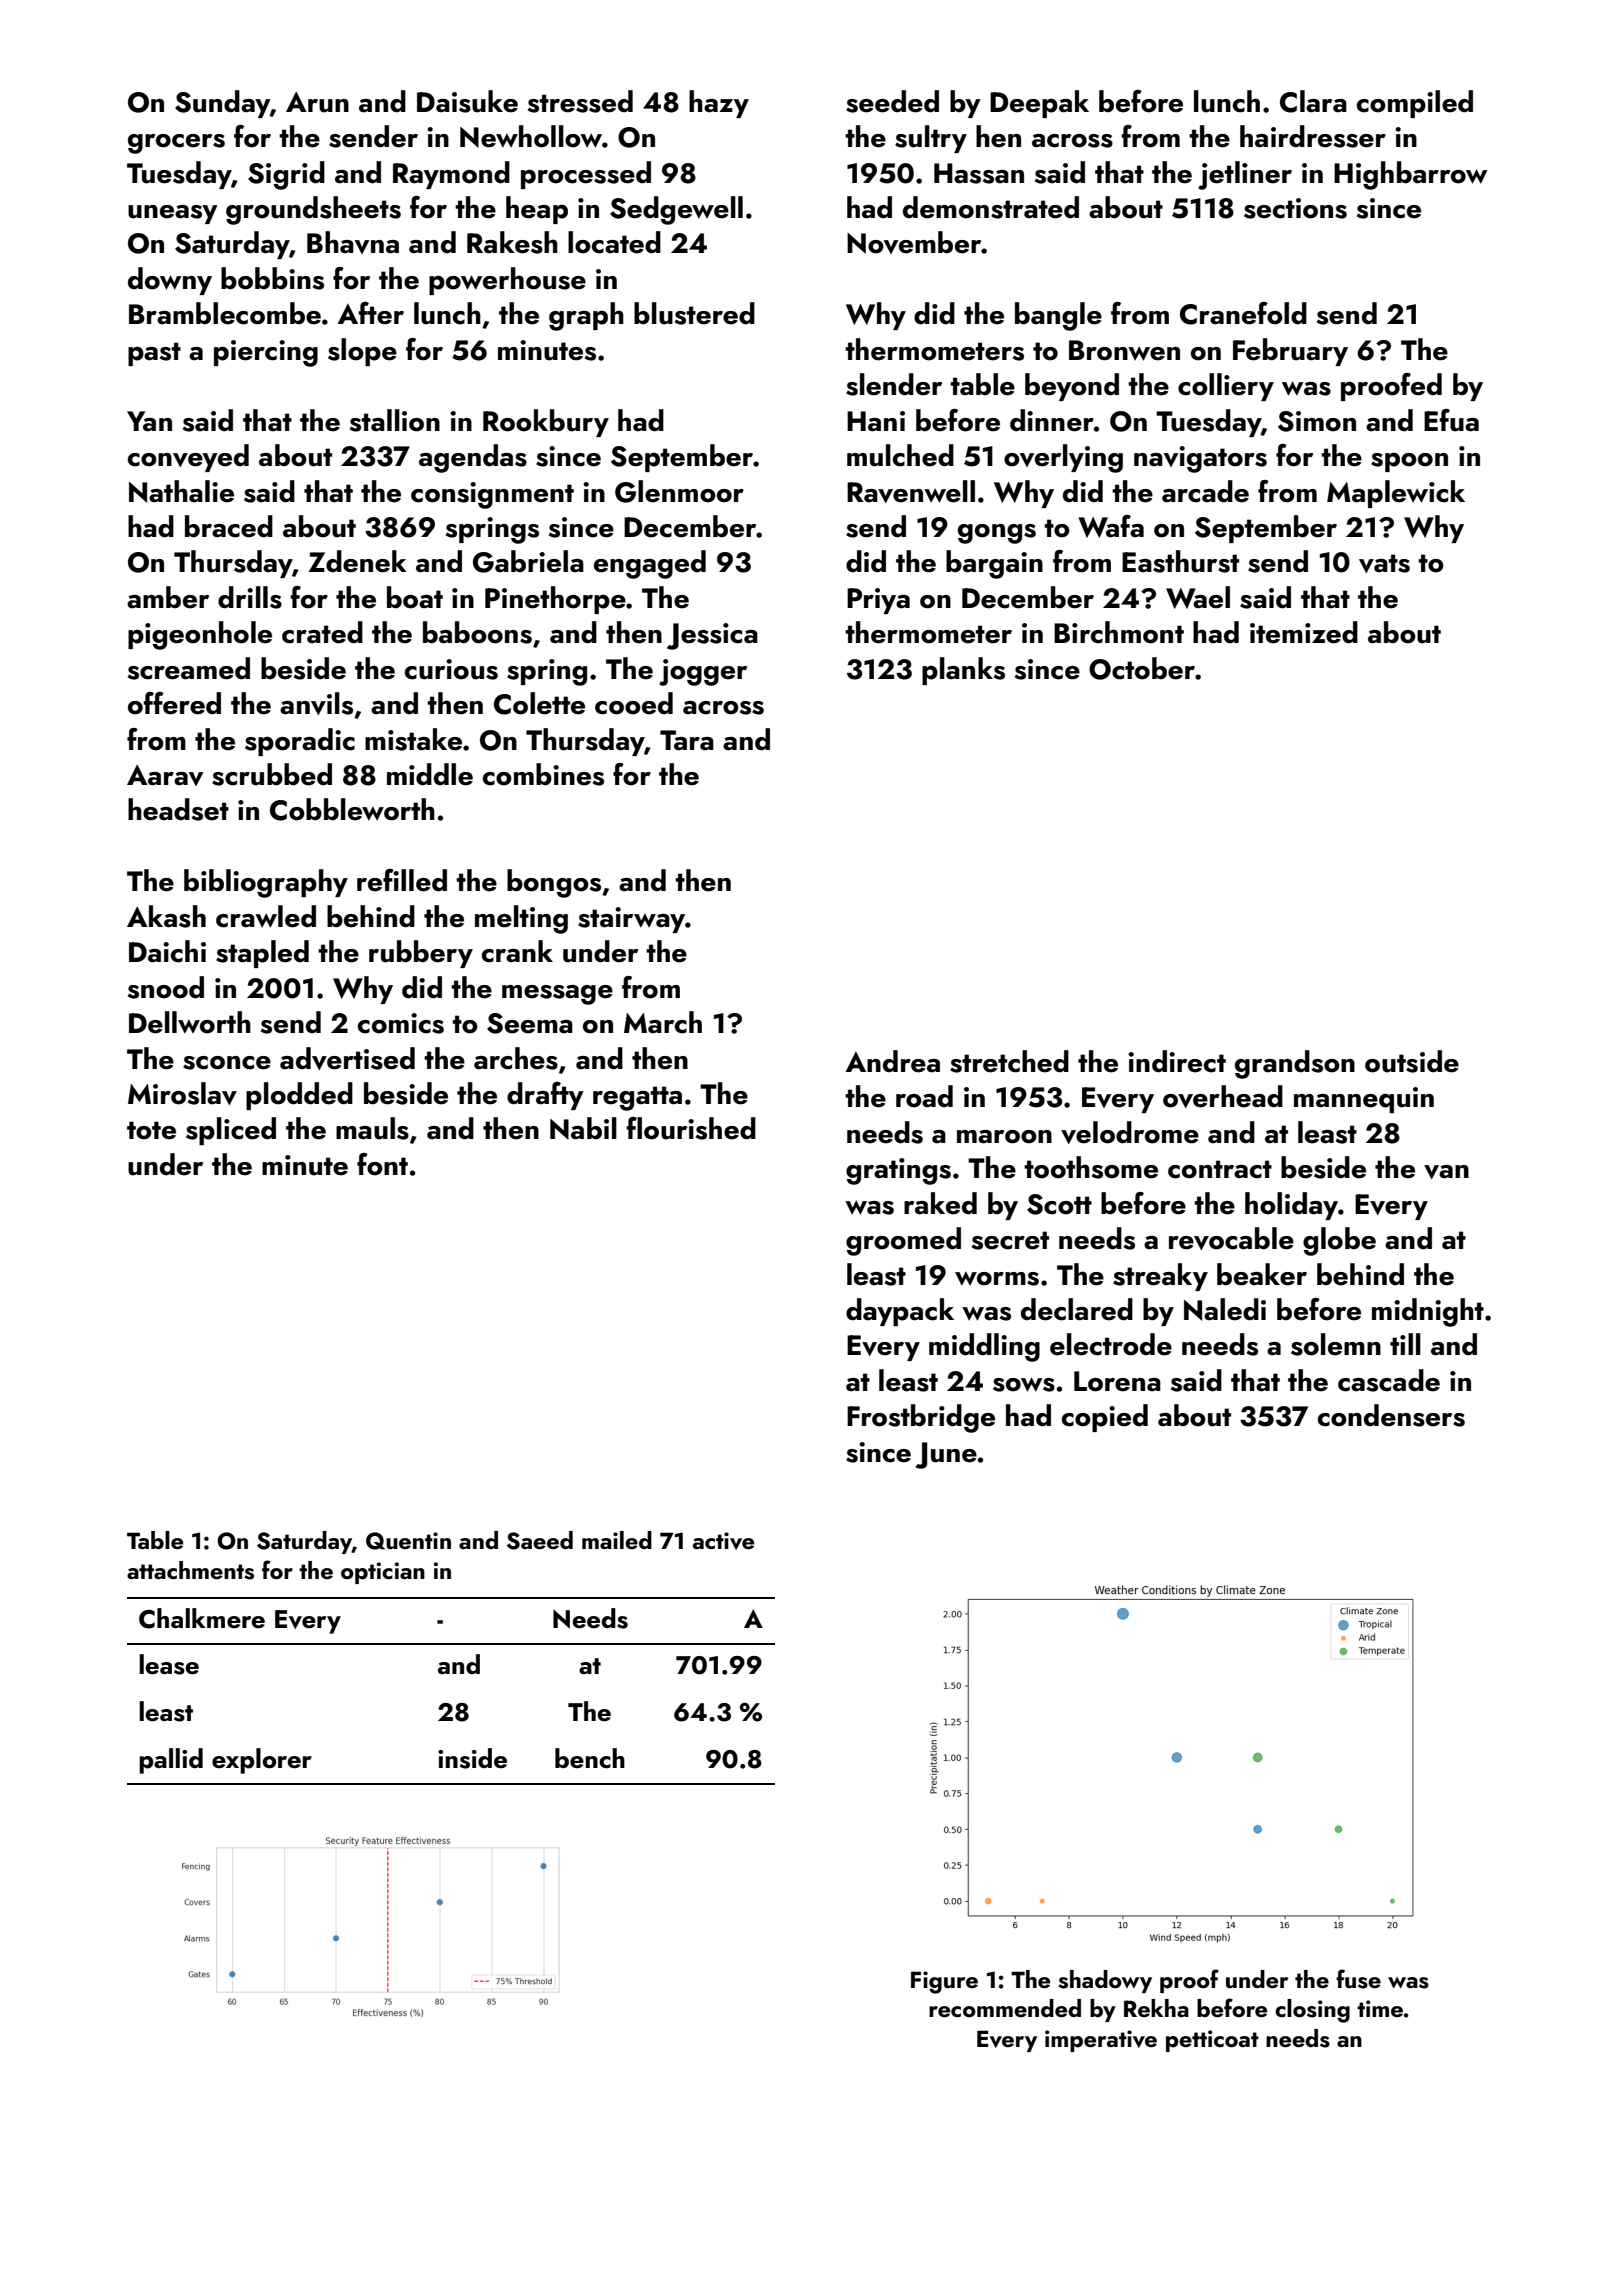  What do you see at coordinates (963, 671) in the image?
I see `planks` at bounding box center [963, 671].
